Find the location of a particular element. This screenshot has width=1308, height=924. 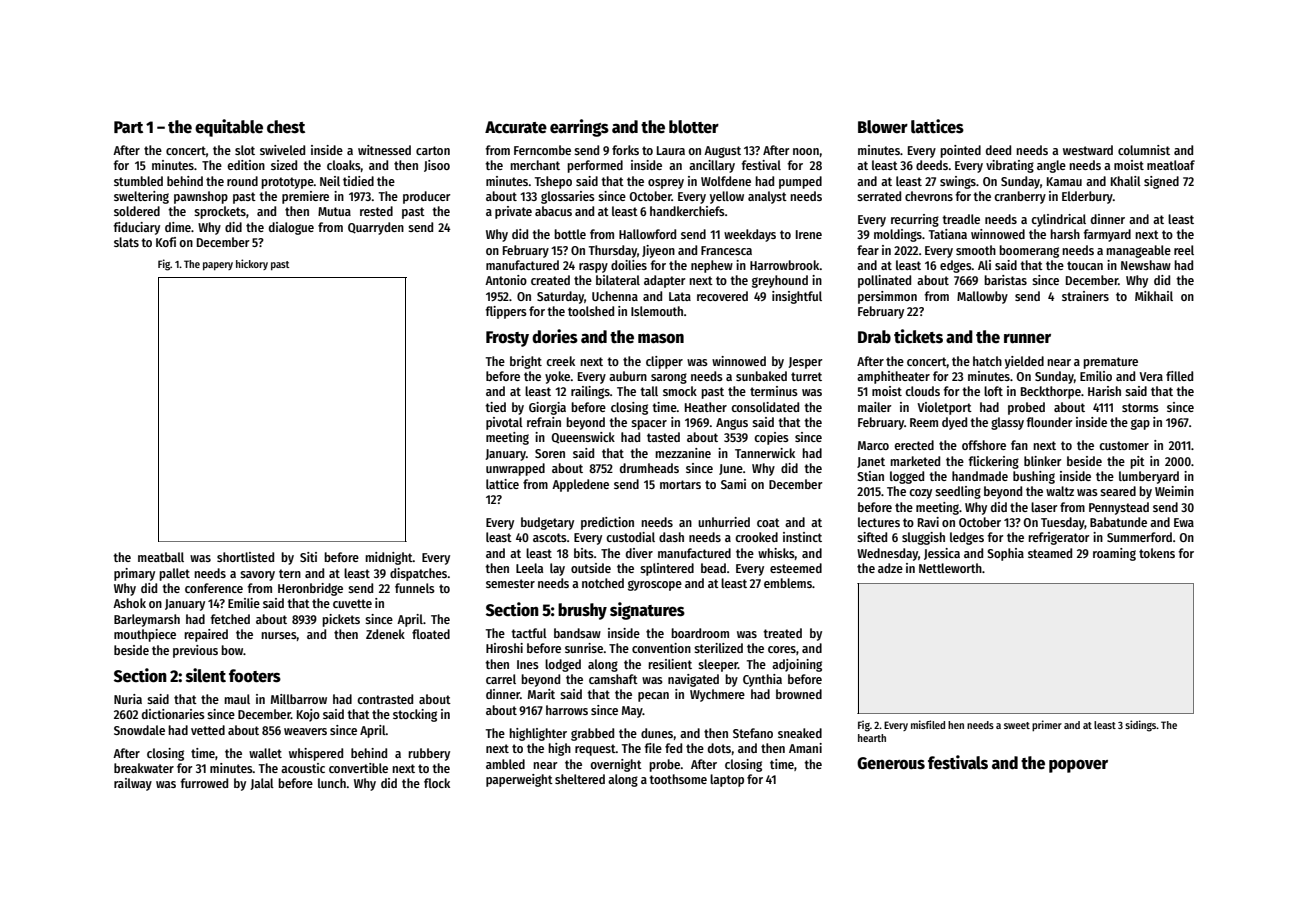

yellow is located at coordinates (727, 197).
